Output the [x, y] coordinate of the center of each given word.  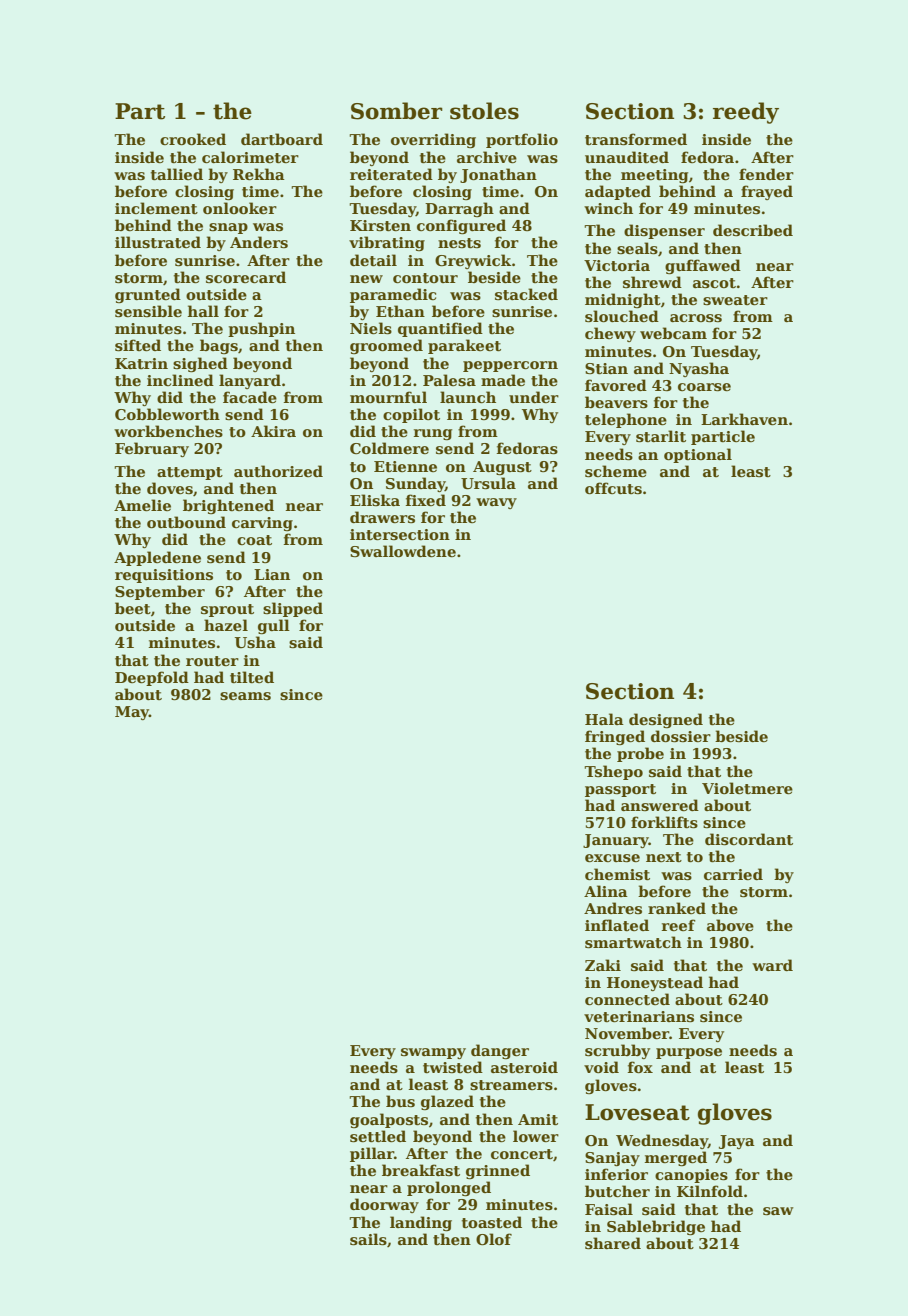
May [132, 713]
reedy [746, 113]
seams [245, 696]
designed [666, 720]
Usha [255, 642]
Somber [397, 111]
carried [733, 874]
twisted [453, 1067]
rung [433, 434]
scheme [616, 471]
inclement [156, 208]
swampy [433, 1053]
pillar [372, 1154]
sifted [138, 345]
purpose [689, 1053]
